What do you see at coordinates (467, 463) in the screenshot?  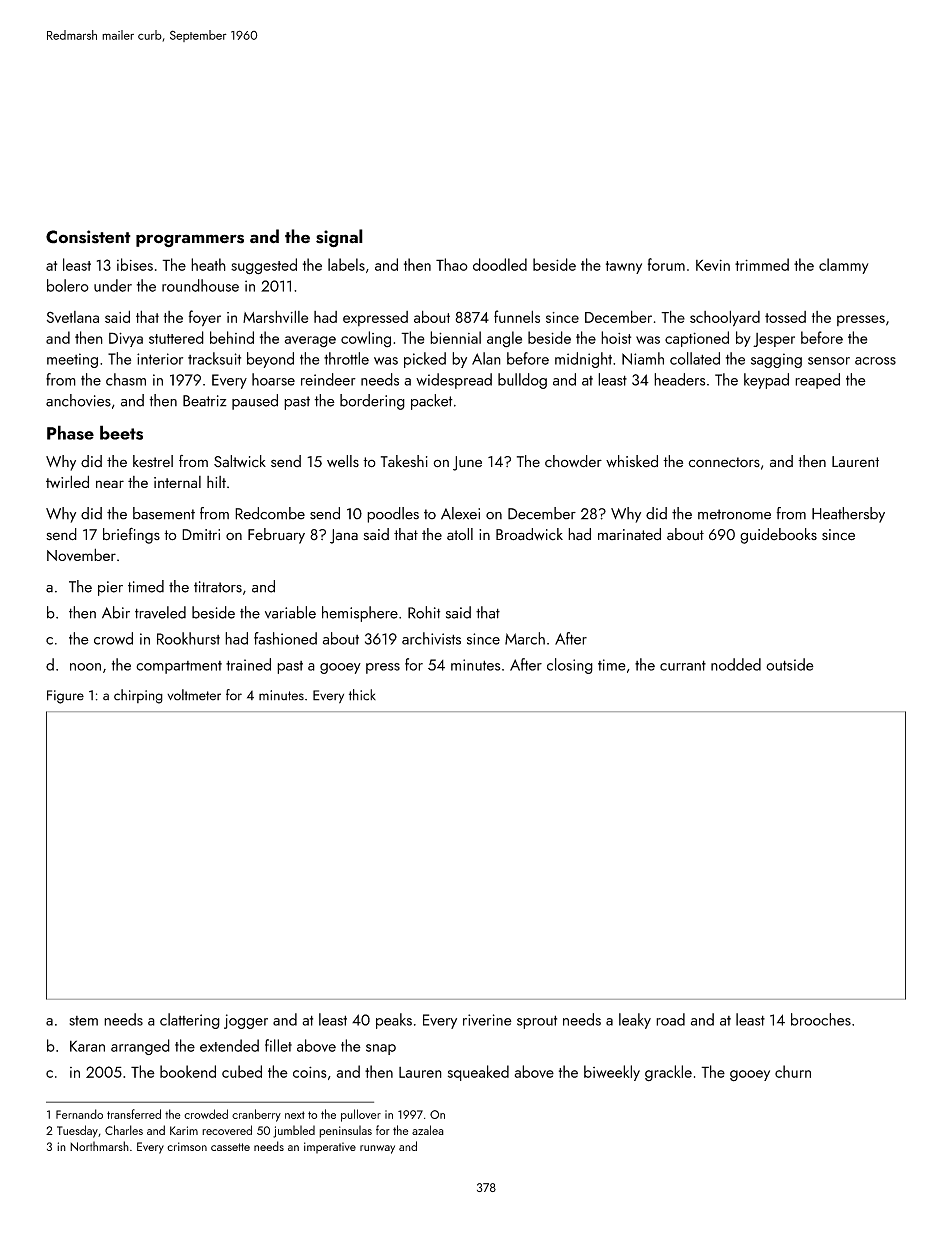 I see `June` at bounding box center [467, 463].
